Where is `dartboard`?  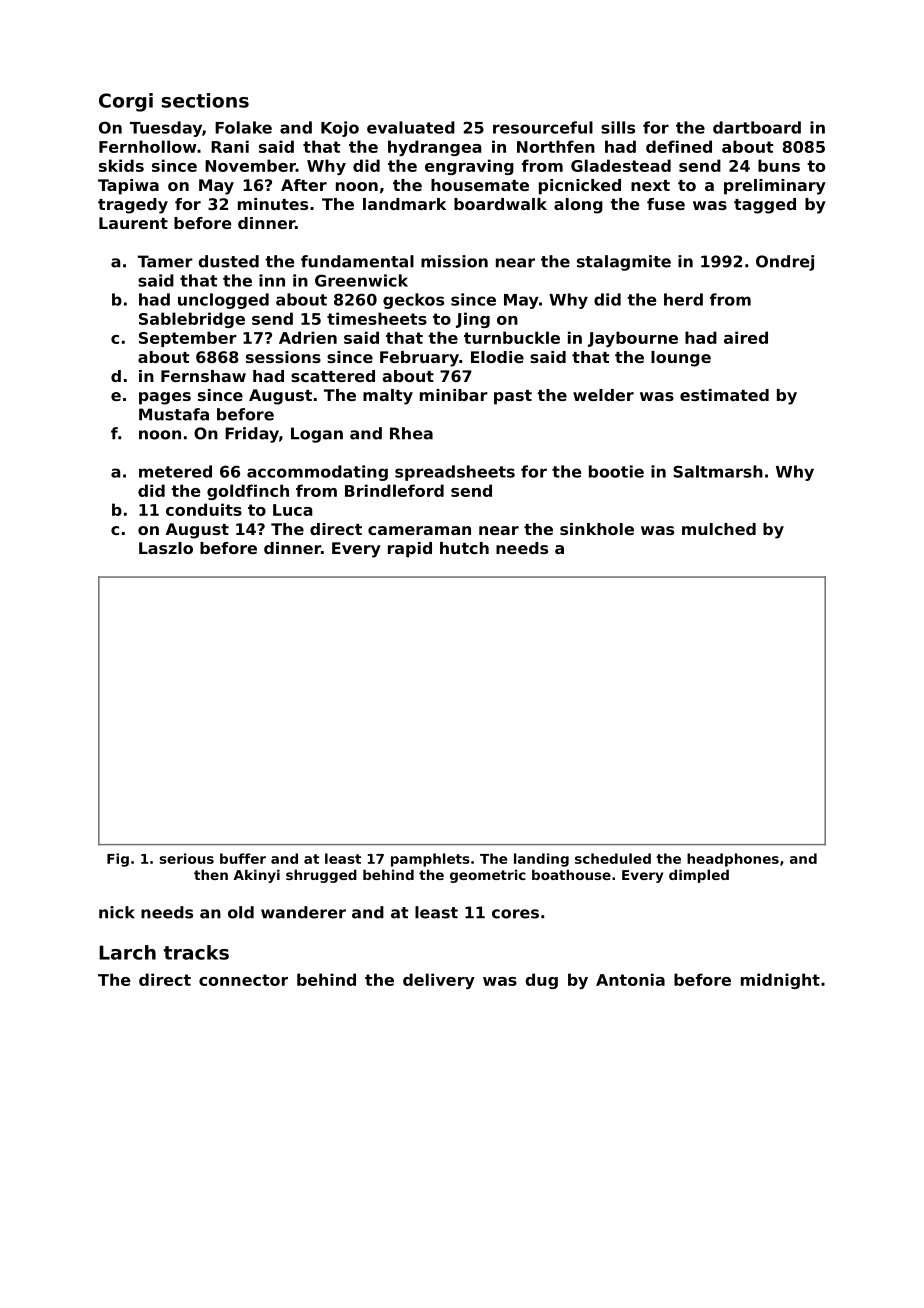
dartboard is located at coordinates (757, 127).
